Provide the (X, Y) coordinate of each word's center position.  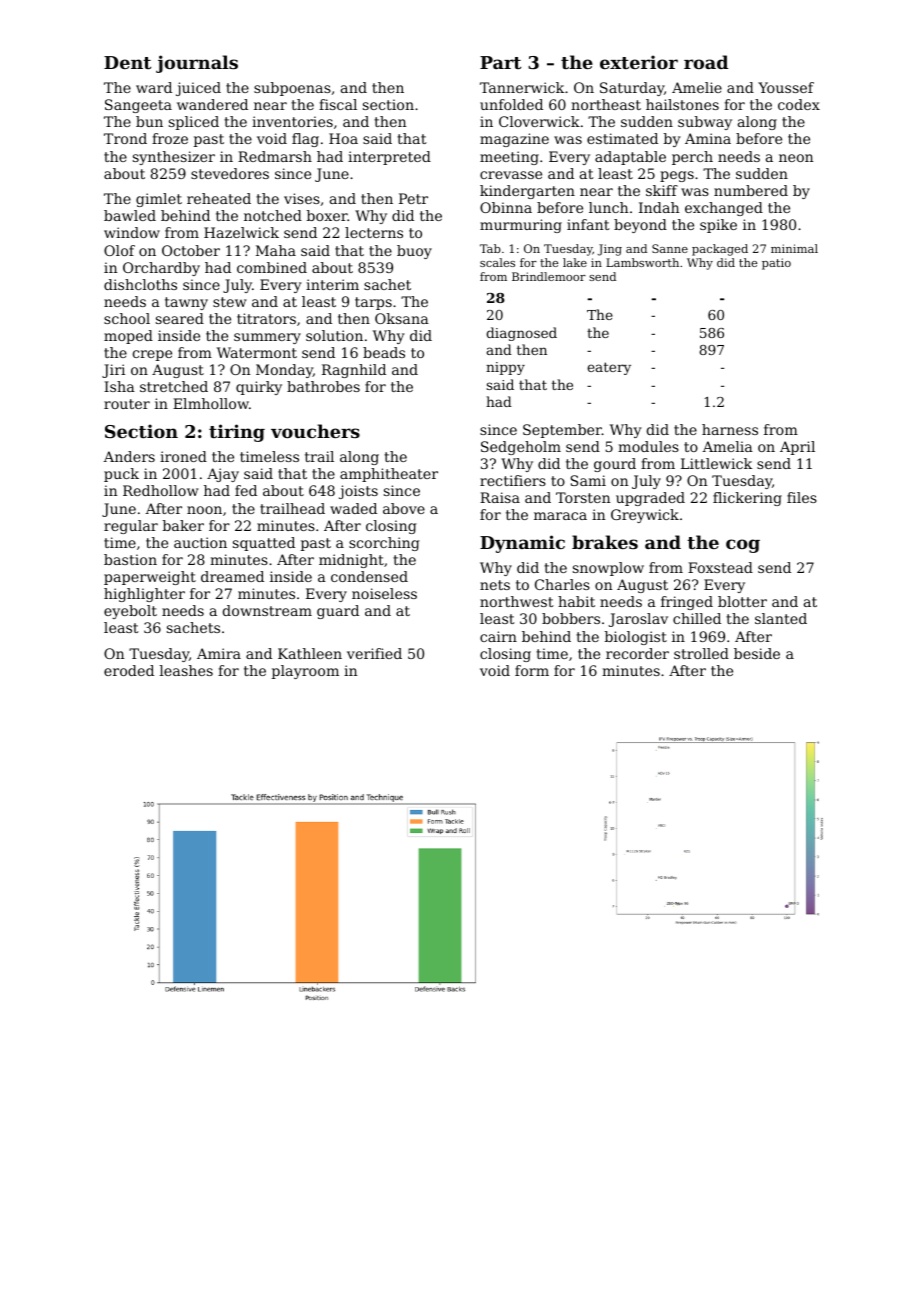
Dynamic (522, 544)
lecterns (374, 232)
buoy (414, 252)
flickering (747, 499)
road (706, 62)
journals (197, 64)
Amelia (728, 446)
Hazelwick (241, 232)
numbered (751, 190)
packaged (720, 250)
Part (500, 62)
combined (272, 267)
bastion (130, 559)
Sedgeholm (521, 448)
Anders (129, 456)
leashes (186, 670)
